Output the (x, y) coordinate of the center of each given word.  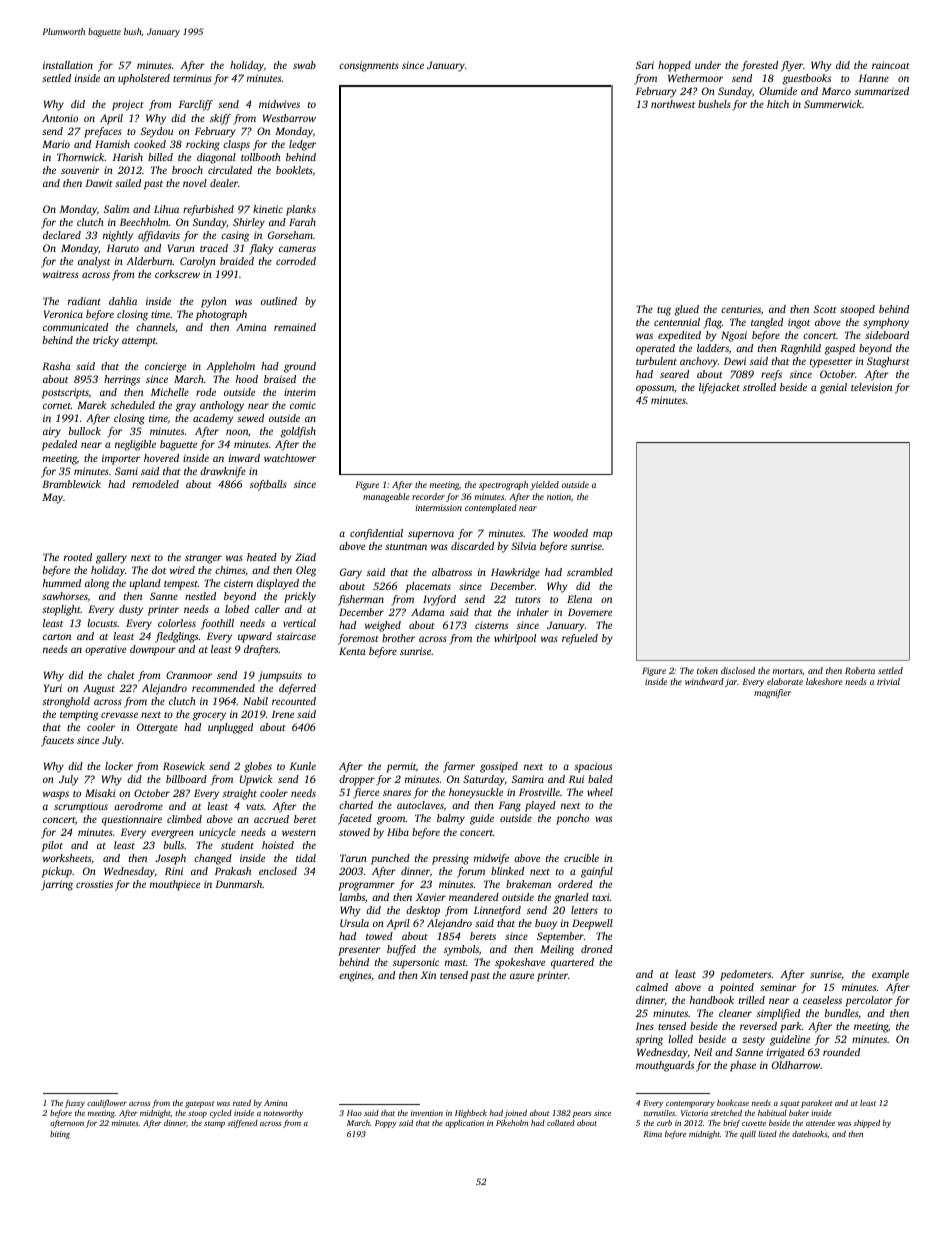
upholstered (144, 79)
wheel (600, 792)
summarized (882, 91)
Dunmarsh (238, 884)
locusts (102, 623)
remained (295, 327)
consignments (369, 66)
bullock (85, 431)
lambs (352, 897)
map (602, 535)
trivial (888, 681)
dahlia (123, 301)
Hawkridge (515, 573)
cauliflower (107, 1104)
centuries (741, 309)
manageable (386, 497)
